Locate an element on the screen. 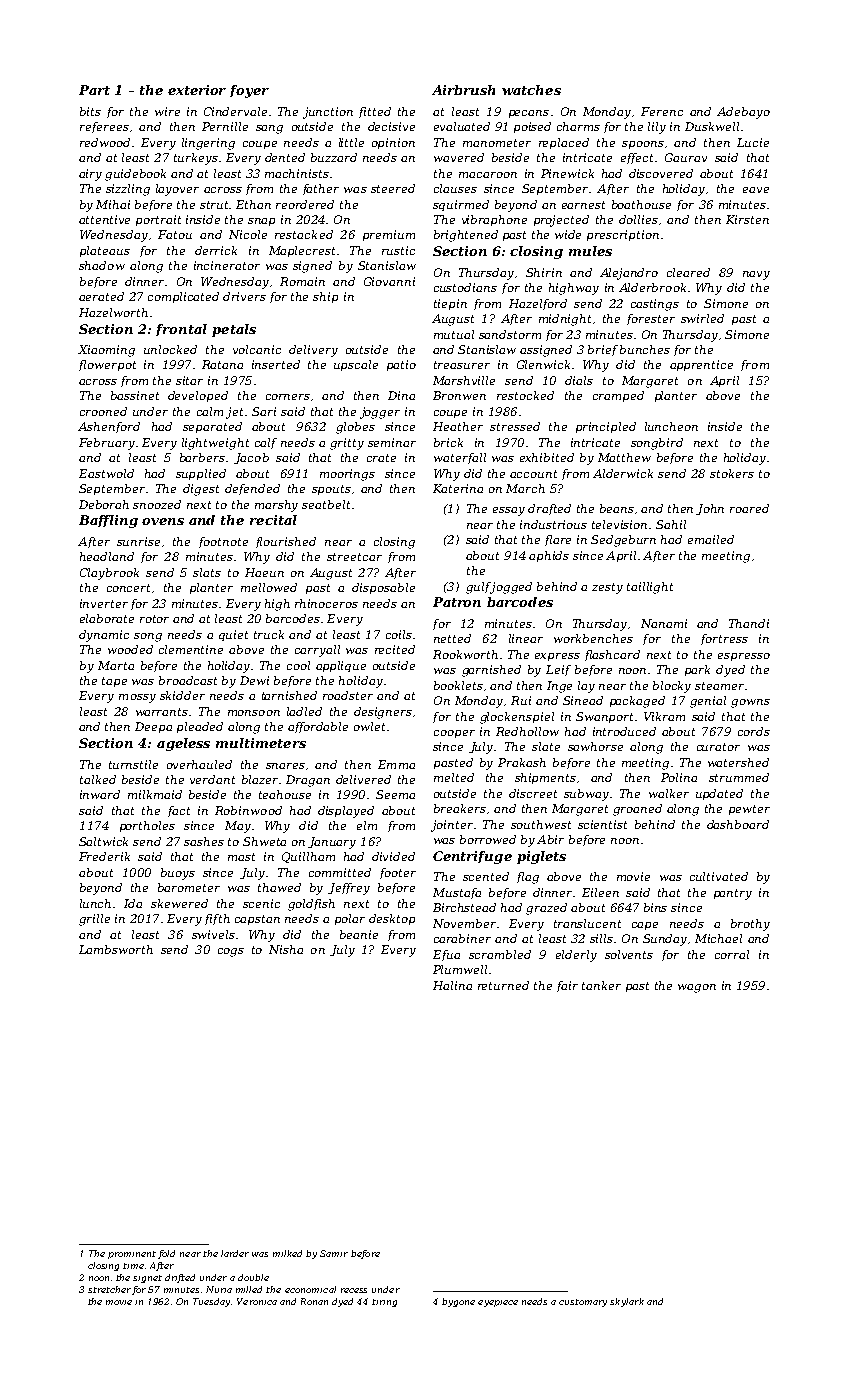  foyer is located at coordinates (249, 91).
